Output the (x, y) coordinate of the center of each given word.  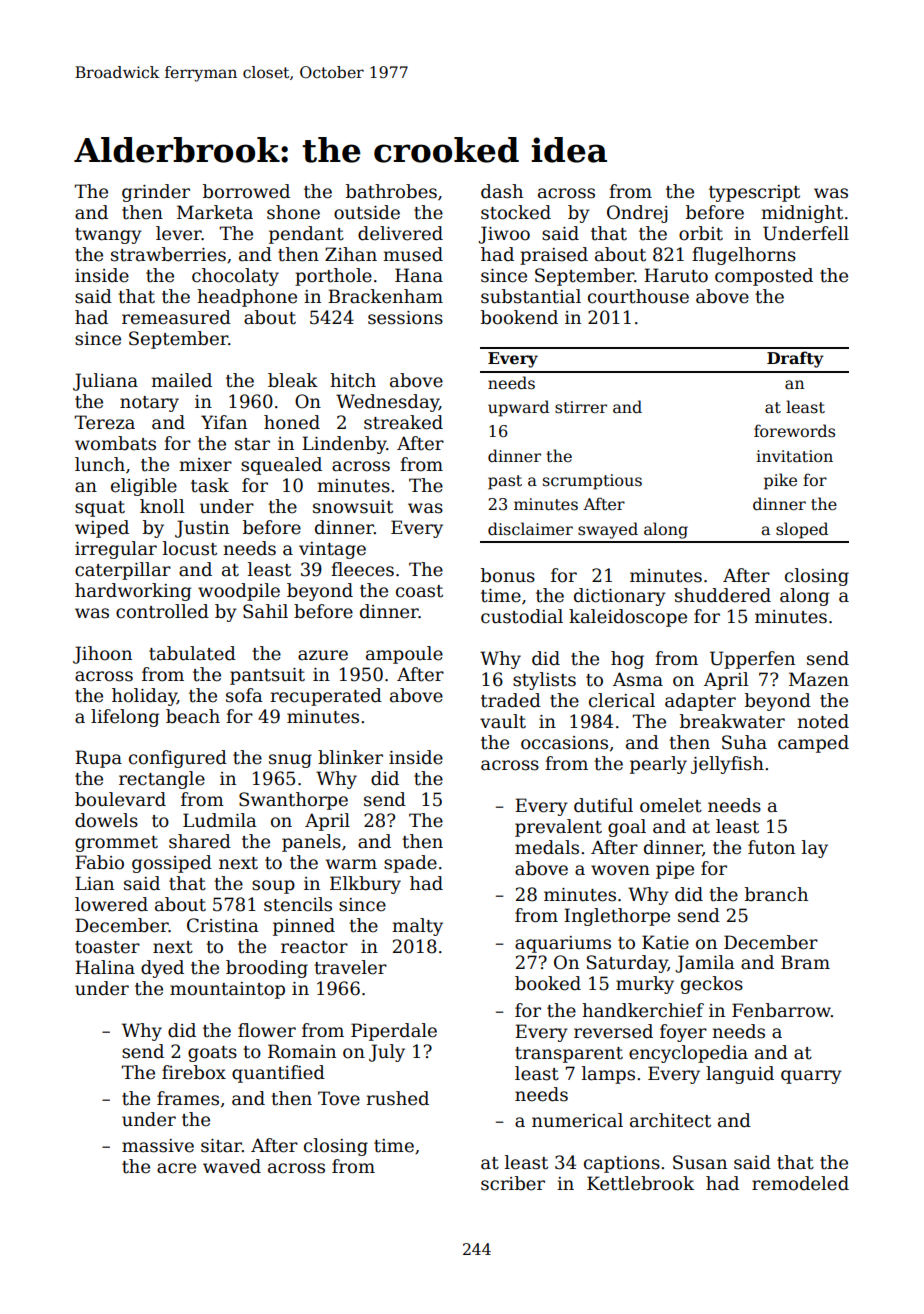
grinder (156, 193)
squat (100, 509)
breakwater (732, 721)
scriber (513, 1183)
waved (232, 1166)
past (505, 482)
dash (502, 191)
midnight (802, 214)
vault (503, 721)
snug (290, 761)
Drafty (795, 359)
